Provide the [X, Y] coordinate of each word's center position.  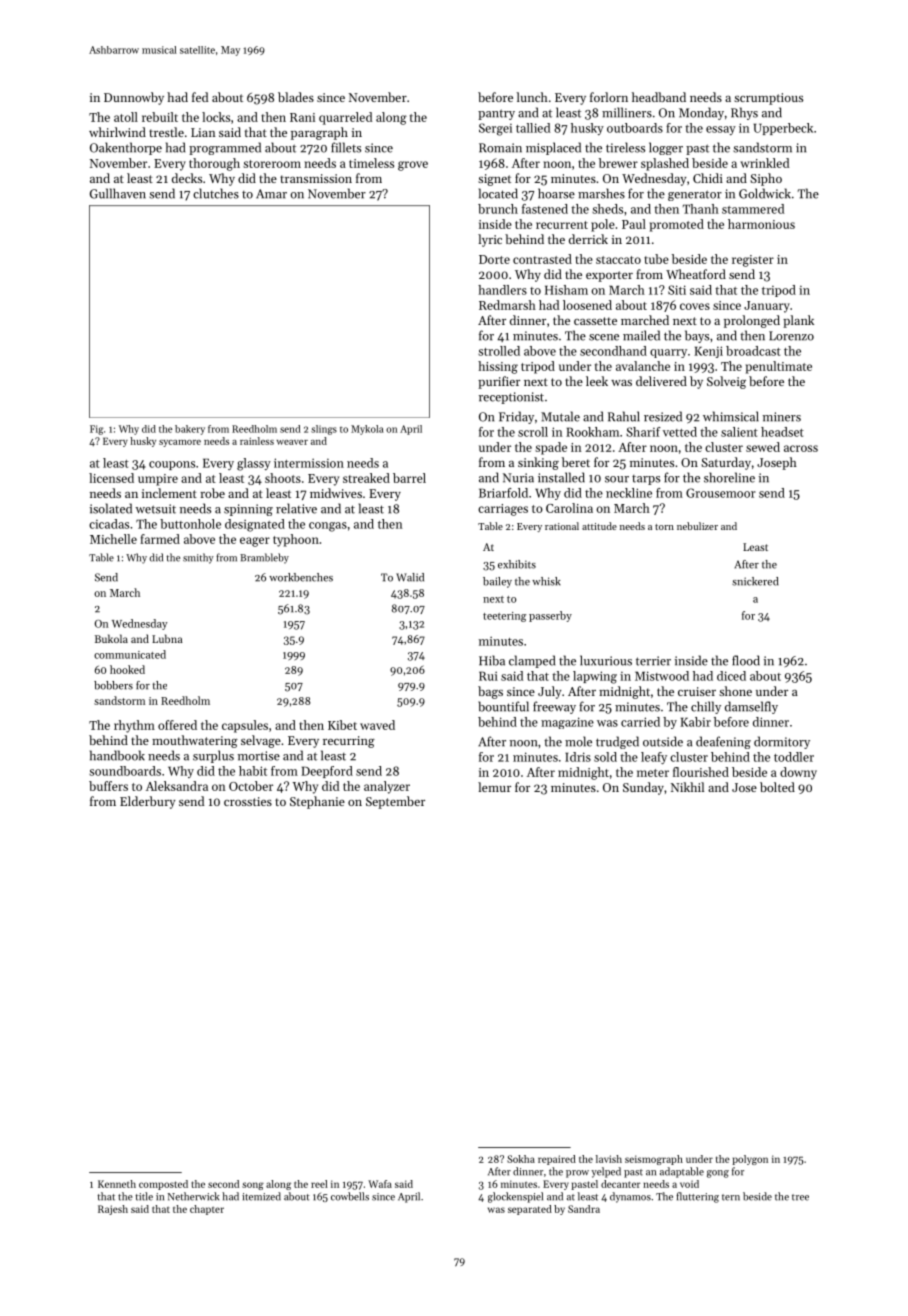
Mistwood [662, 676]
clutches [216, 193]
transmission [316, 178]
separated [530, 1210]
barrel [409, 478]
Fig [96, 430]
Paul [634, 224]
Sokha [521, 1159]
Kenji [708, 352]
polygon [750, 1160]
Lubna [167, 638]
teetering [504, 617]
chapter [207, 1210]
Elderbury [148, 802]
